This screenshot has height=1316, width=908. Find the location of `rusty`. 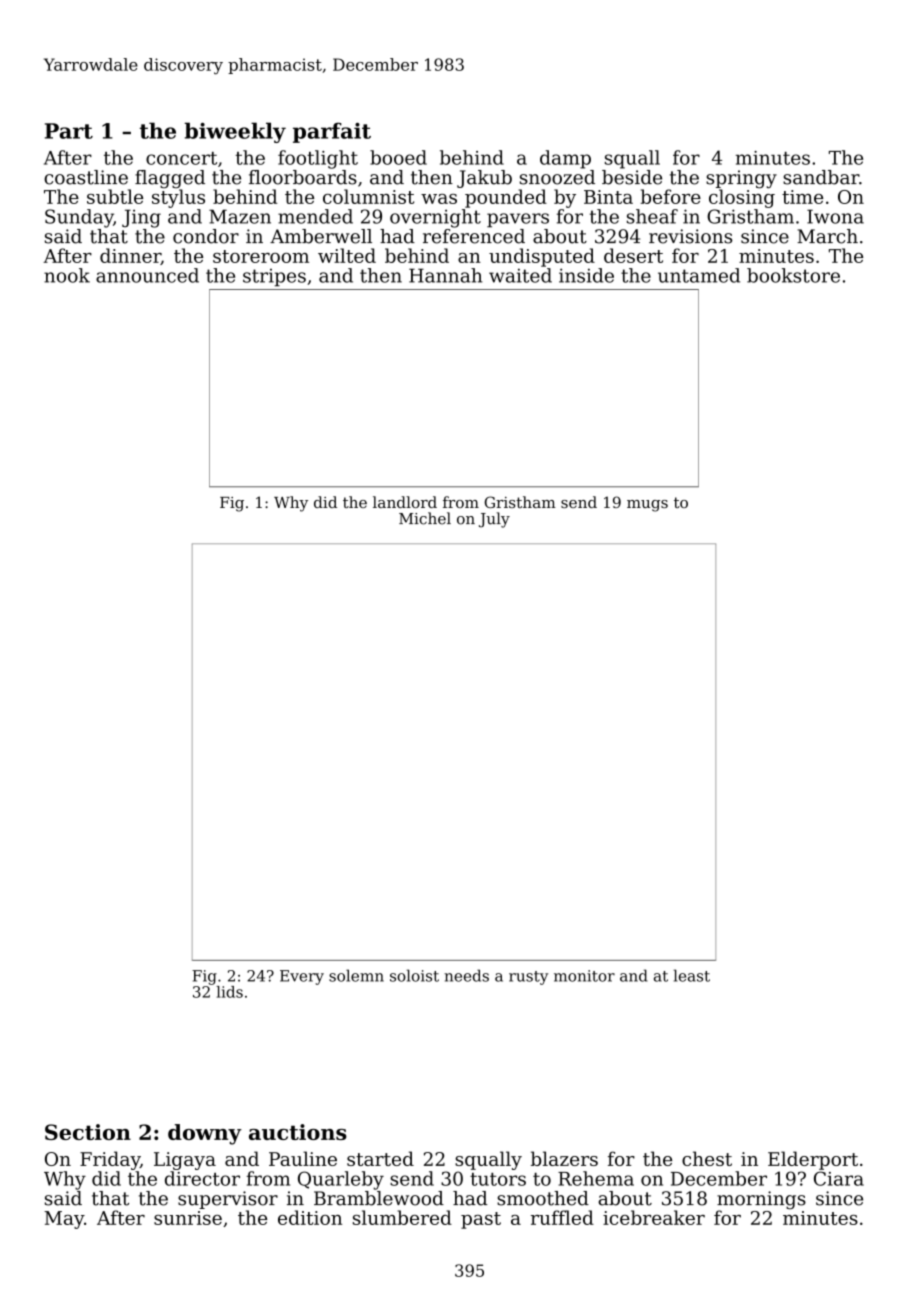

rusty is located at coordinates (528, 978).
